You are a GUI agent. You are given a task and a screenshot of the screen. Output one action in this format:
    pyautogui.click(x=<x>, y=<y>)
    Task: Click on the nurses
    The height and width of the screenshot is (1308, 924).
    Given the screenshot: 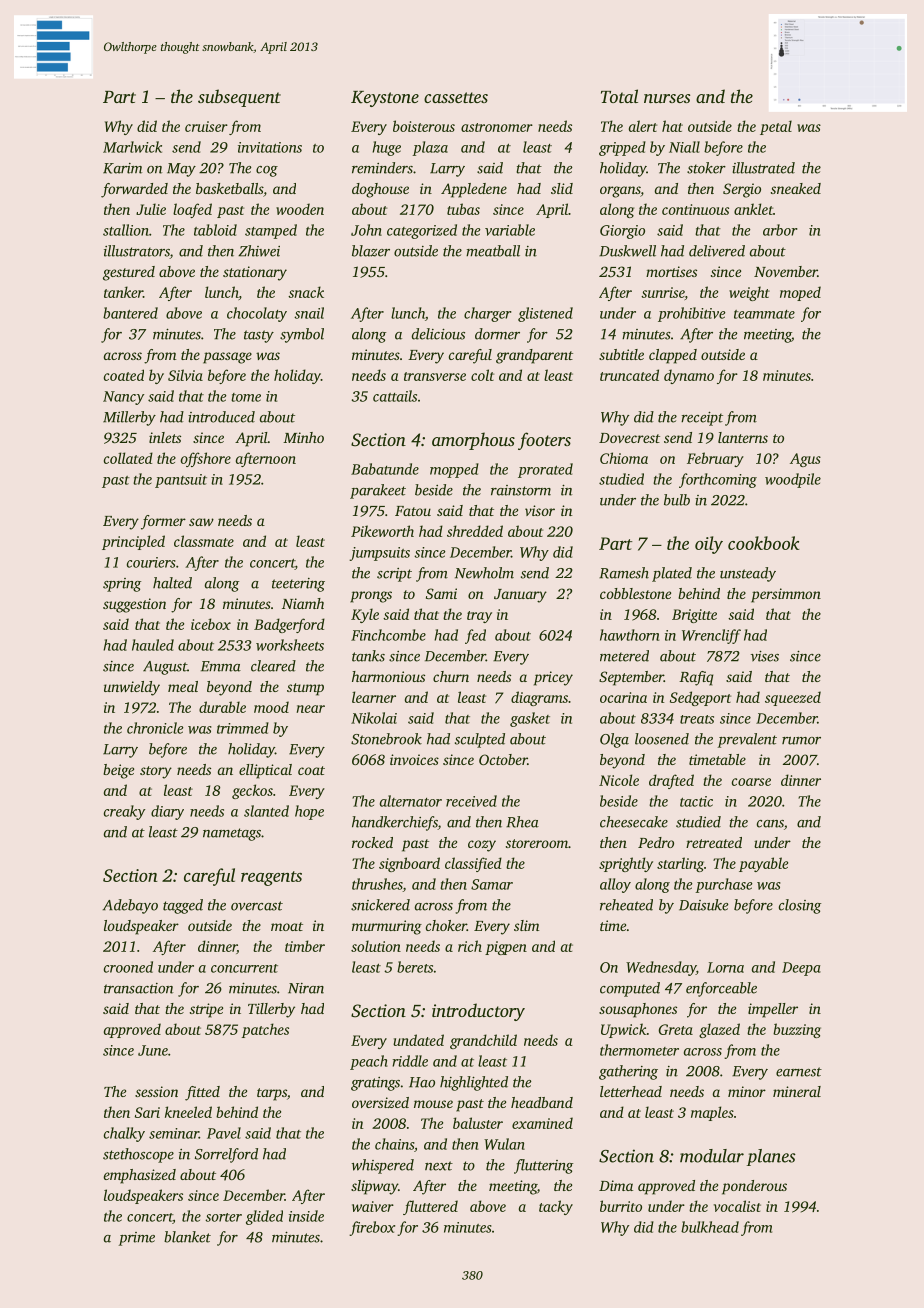 What is the action you would take?
    pyautogui.click(x=667, y=98)
